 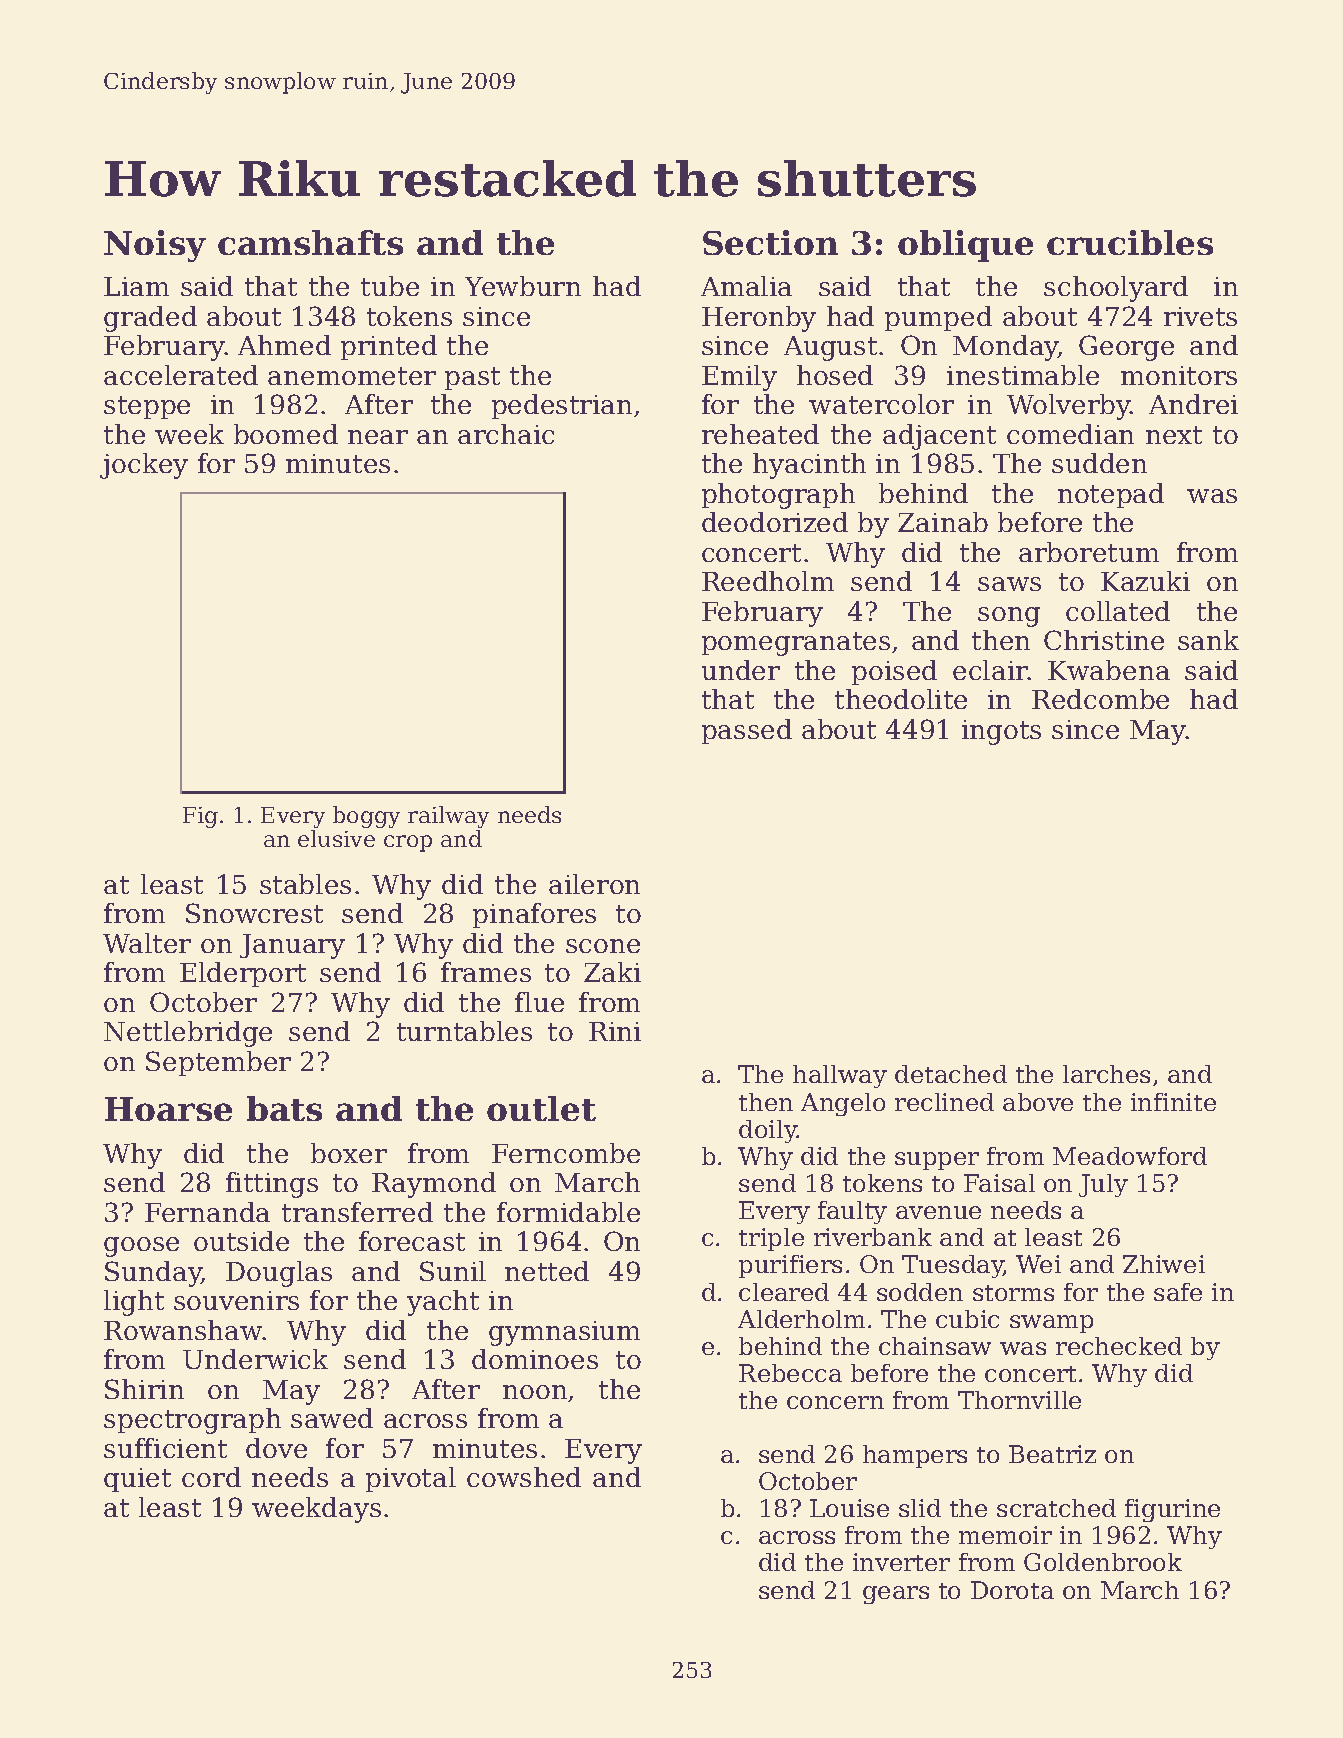 What do you see at coordinates (965, 246) in the document?
I see `oblique` at bounding box center [965, 246].
